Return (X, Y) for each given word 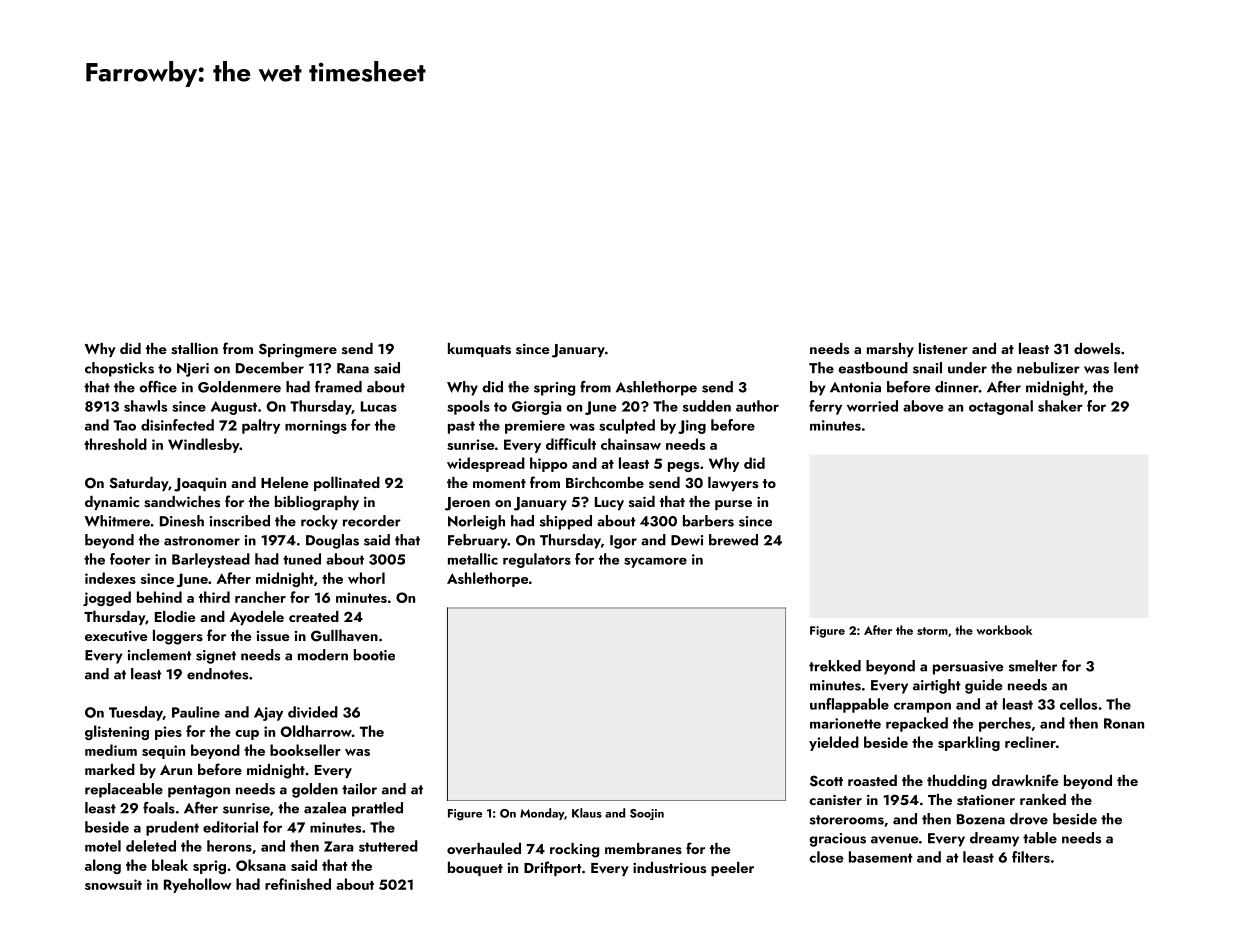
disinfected (177, 425)
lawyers (733, 484)
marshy (890, 350)
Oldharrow (316, 731)
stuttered (388, 846)
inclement (160, 655)
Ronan (1124, 723)
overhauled (484, 848)
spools (468, 407)
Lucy (609, 503)
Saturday (139, 484)
